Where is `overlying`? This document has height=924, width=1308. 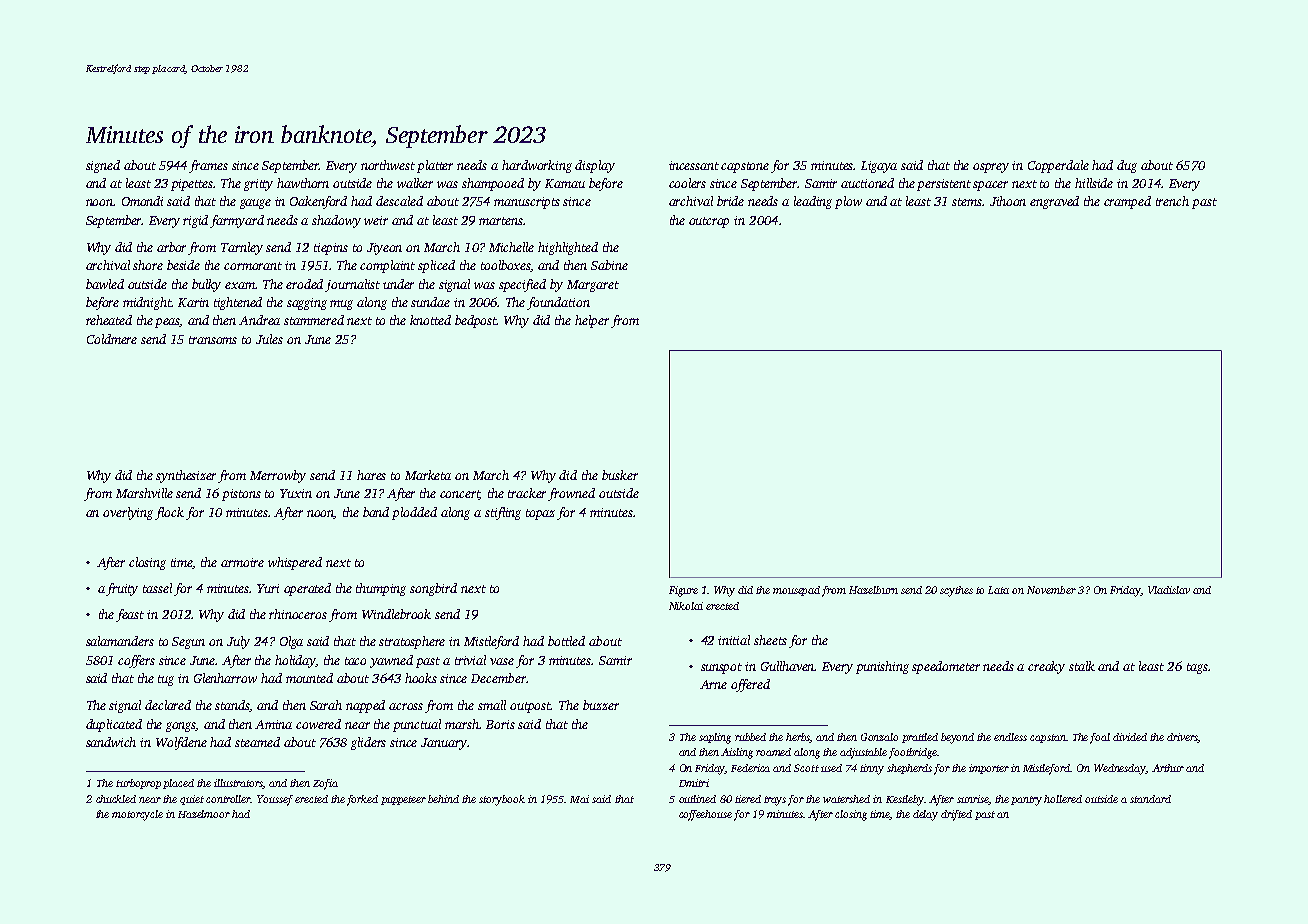 overlying is located at coordinates (128, 513).
